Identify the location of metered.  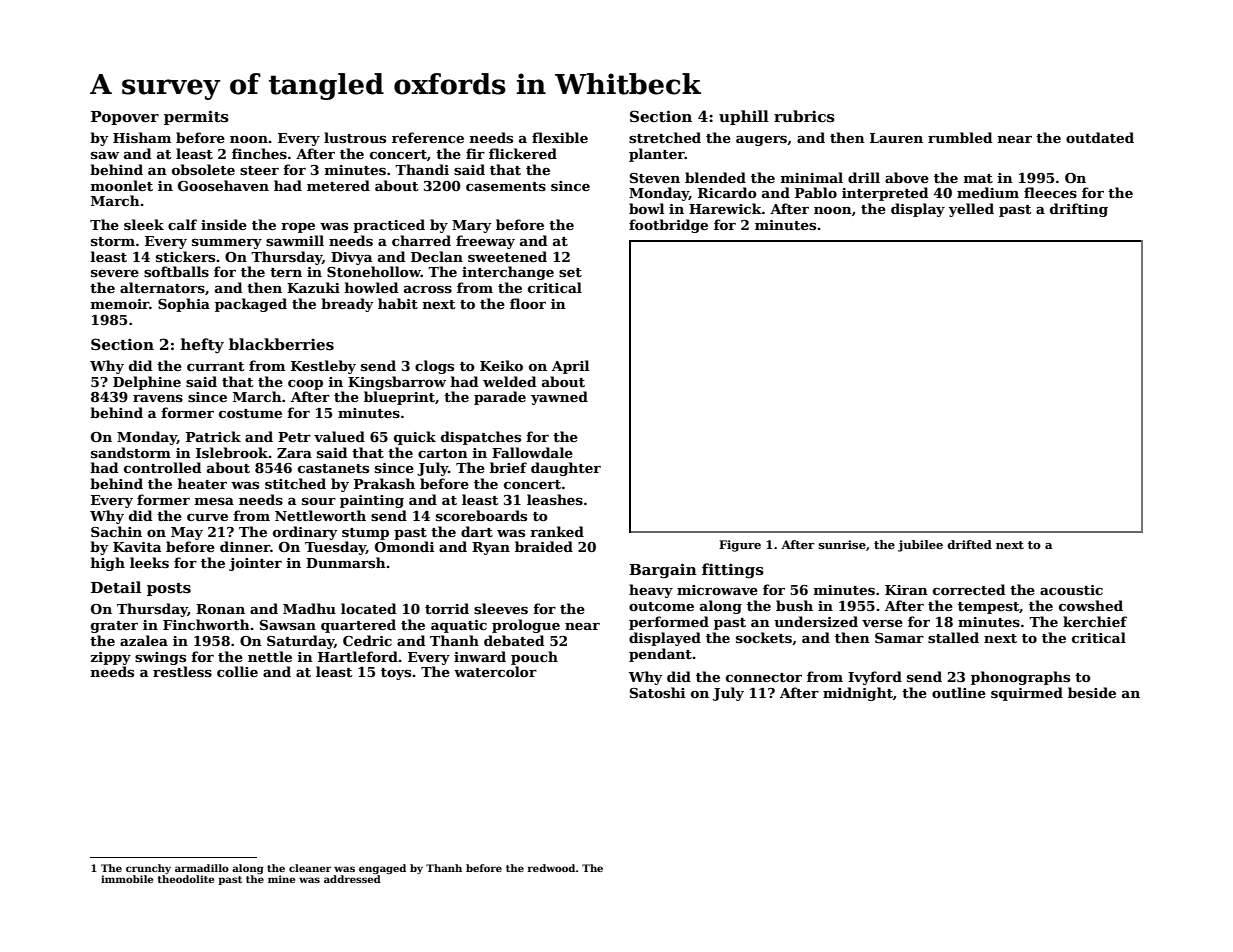
(338, 185).
